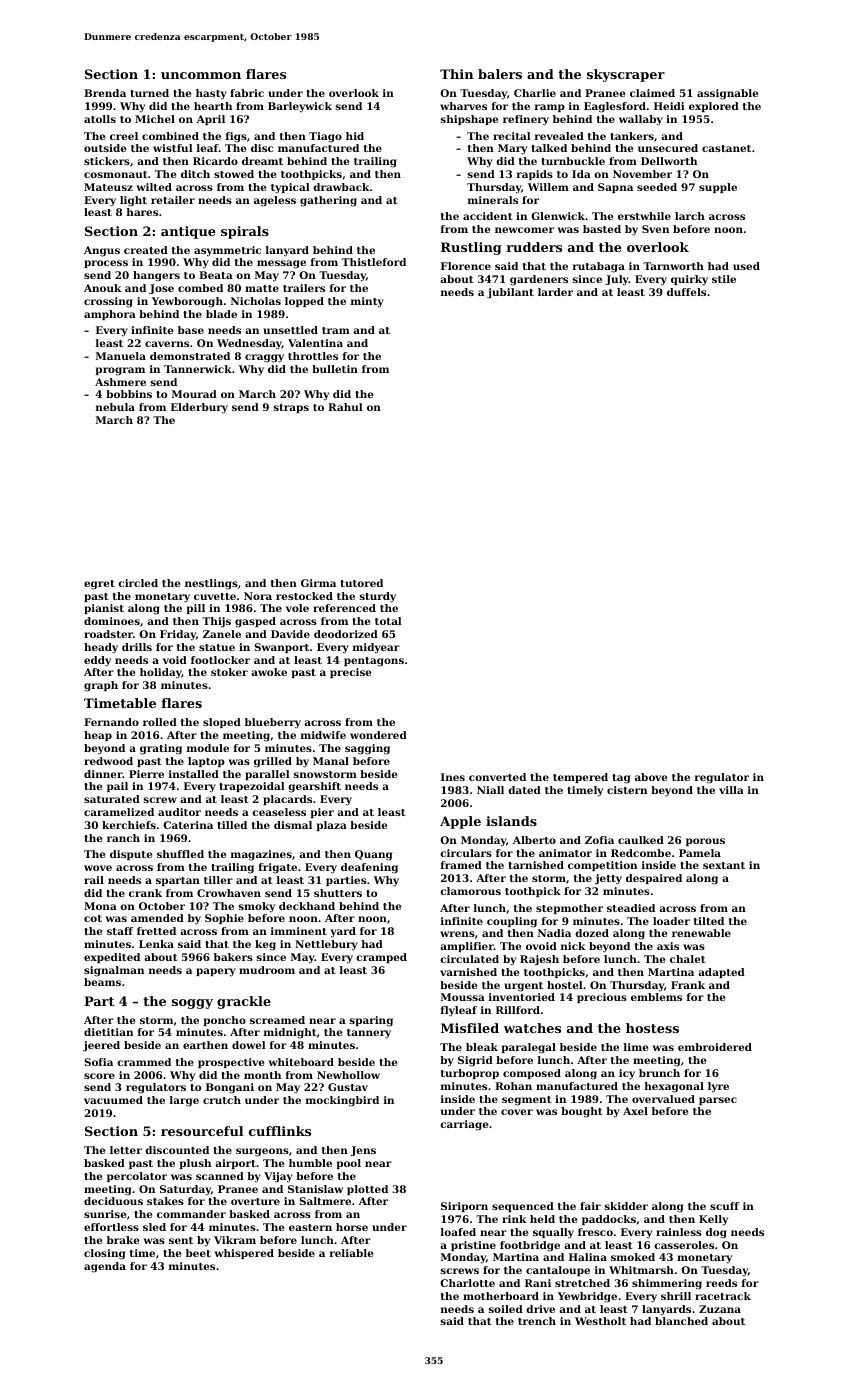 The image size is (849, 1400). Describe the element at coordinates (222, 723) in the screenshot. I see `sloped` at that location.
